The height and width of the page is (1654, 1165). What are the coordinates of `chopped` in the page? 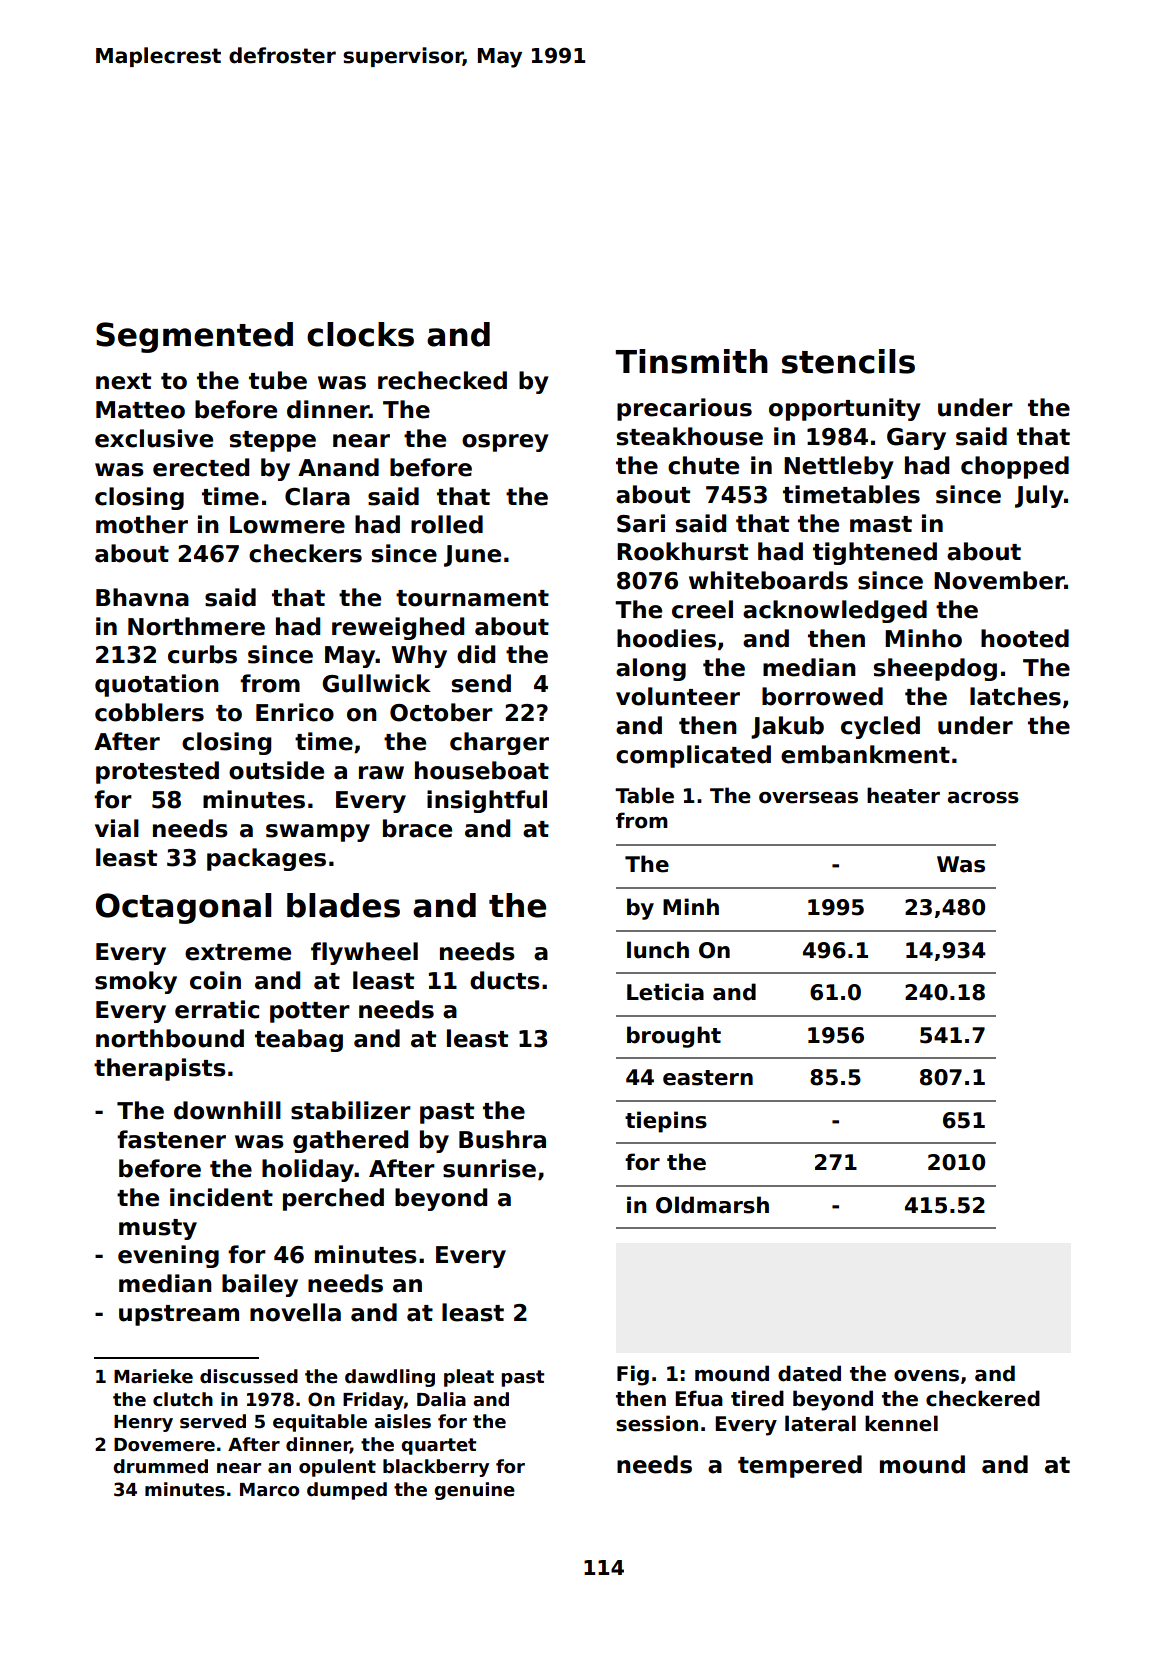 It's located at (1015, 467).
